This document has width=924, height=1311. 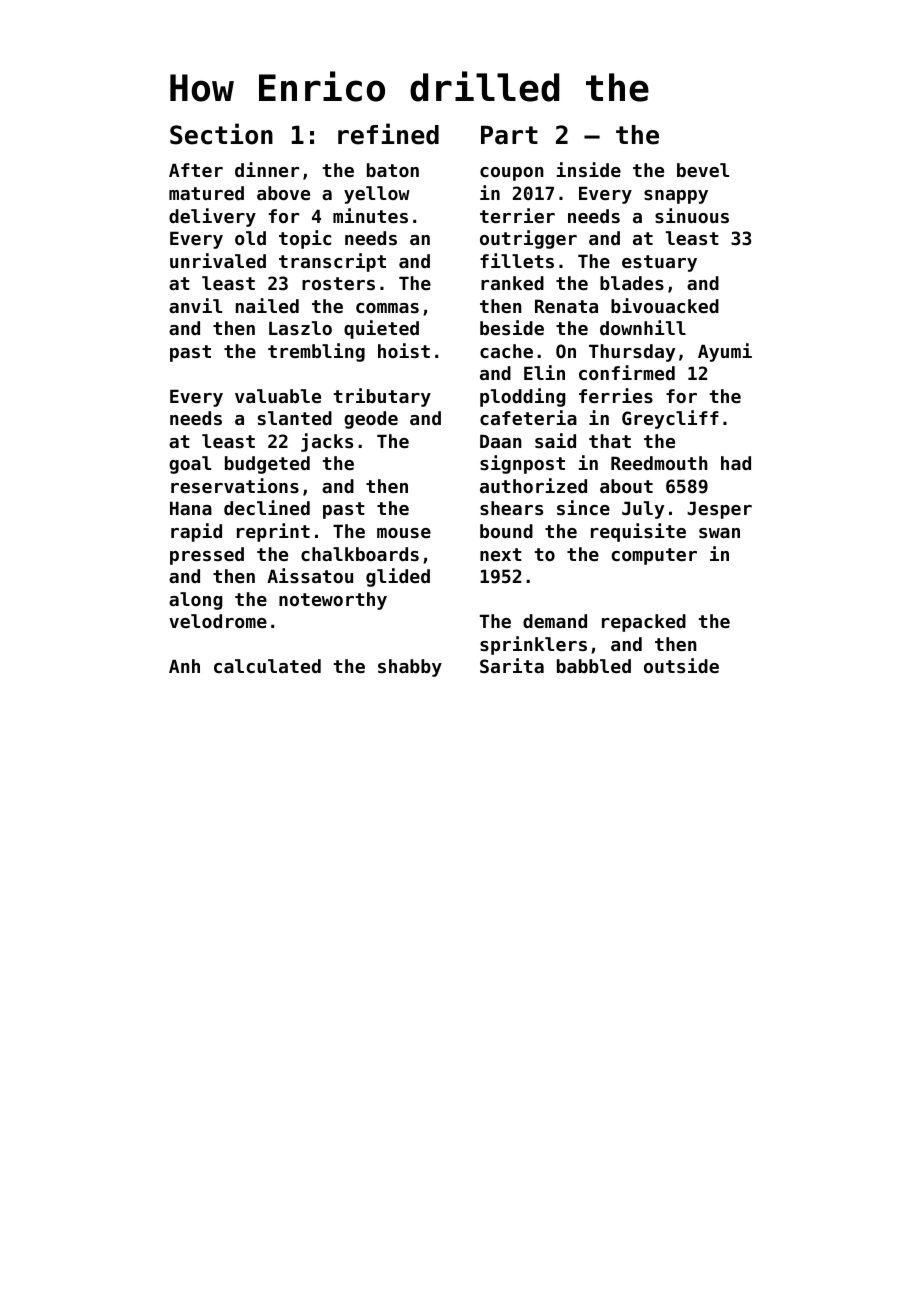 What do you see at coordinates (295, 418) in the document?
I see `slanted` at bounding box center [295, 418].
